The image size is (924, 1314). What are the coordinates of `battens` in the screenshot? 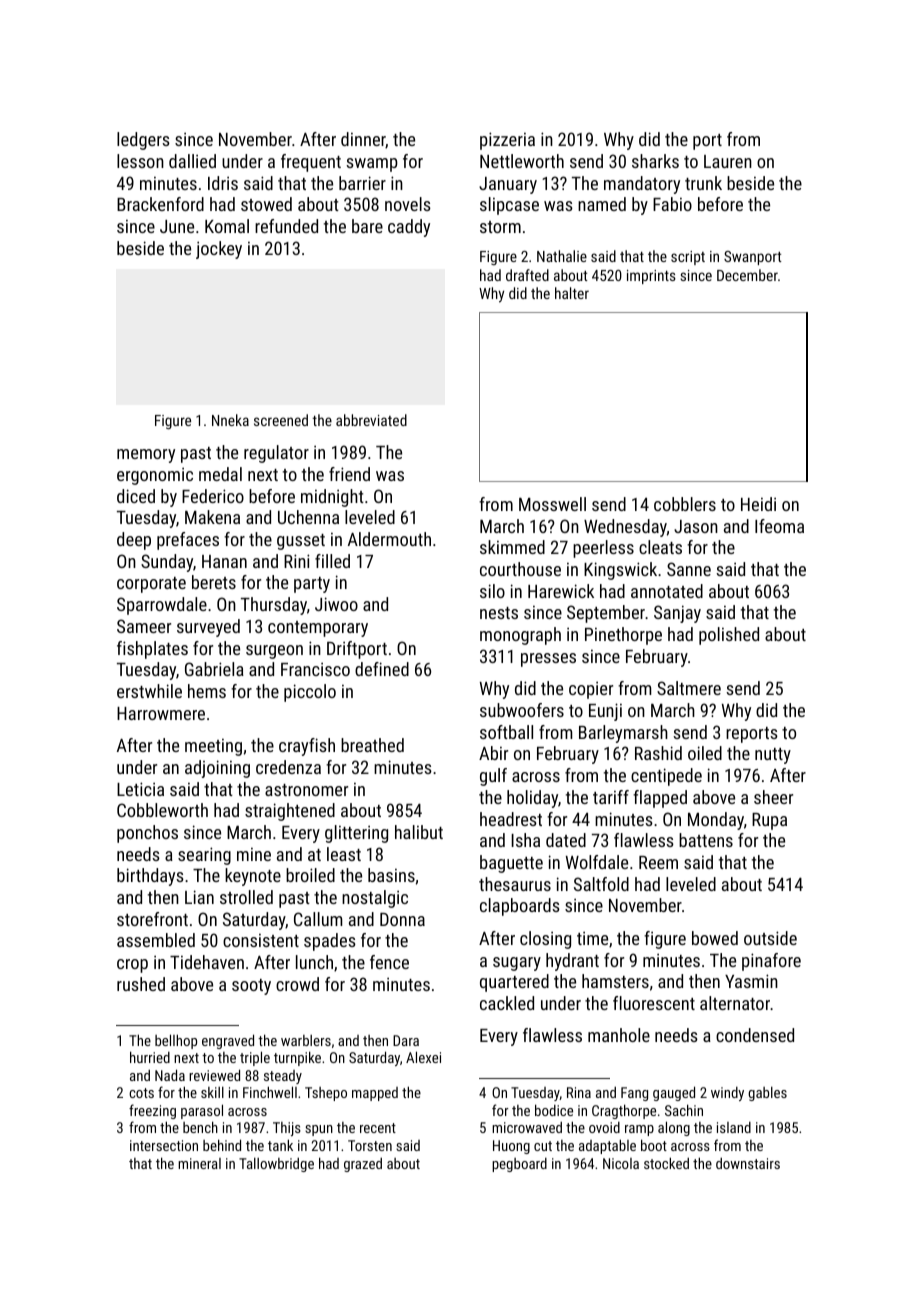 It's located at (706, 840).
